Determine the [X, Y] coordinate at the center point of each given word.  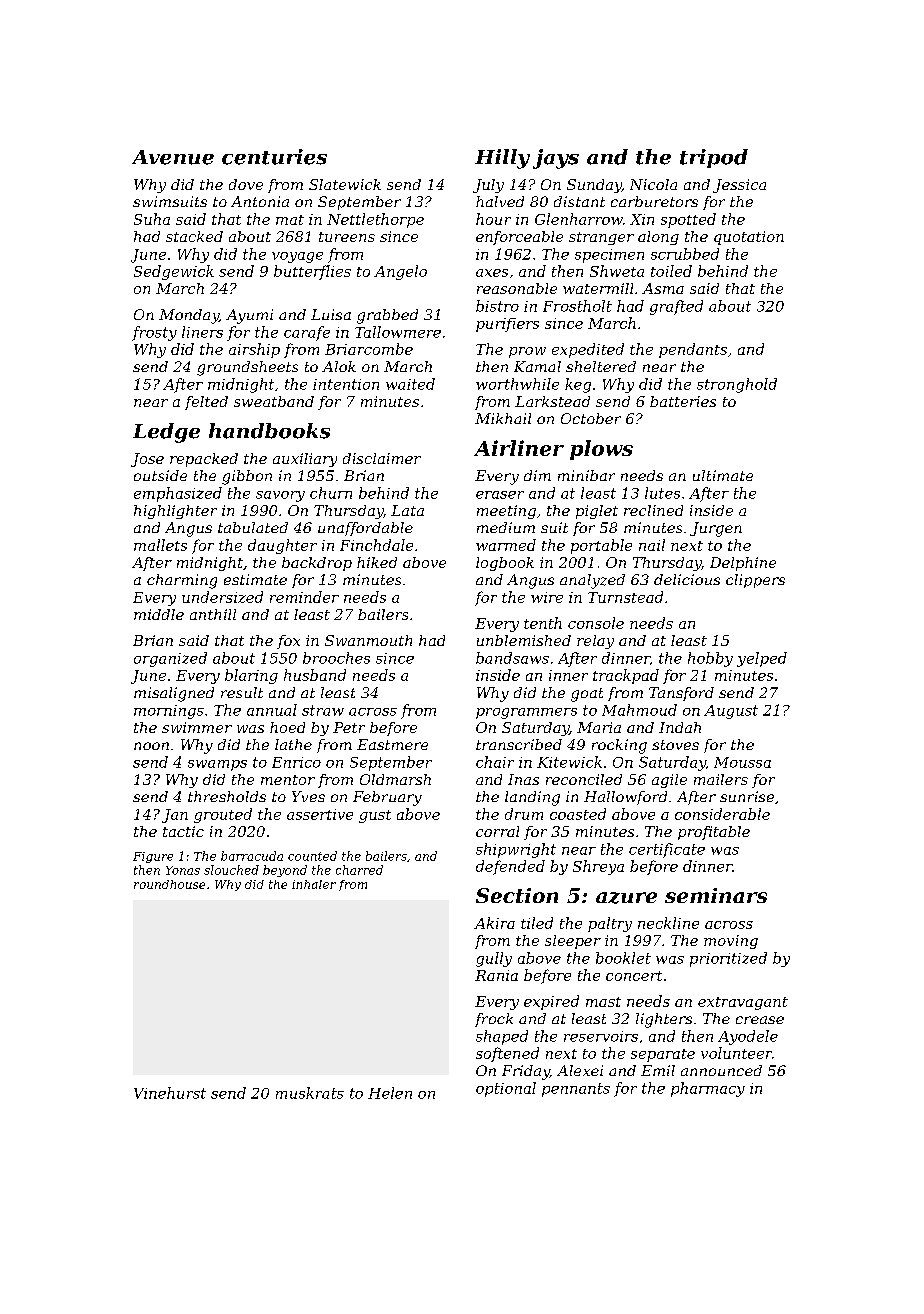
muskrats [310, 1093]
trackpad [626, 676]
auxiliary [305, 460]
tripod [714, 158]
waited [410, 384]
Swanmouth [368, 640]
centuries [274, 157]
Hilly [502, 159]
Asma [663, 288]
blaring [251, 676]
